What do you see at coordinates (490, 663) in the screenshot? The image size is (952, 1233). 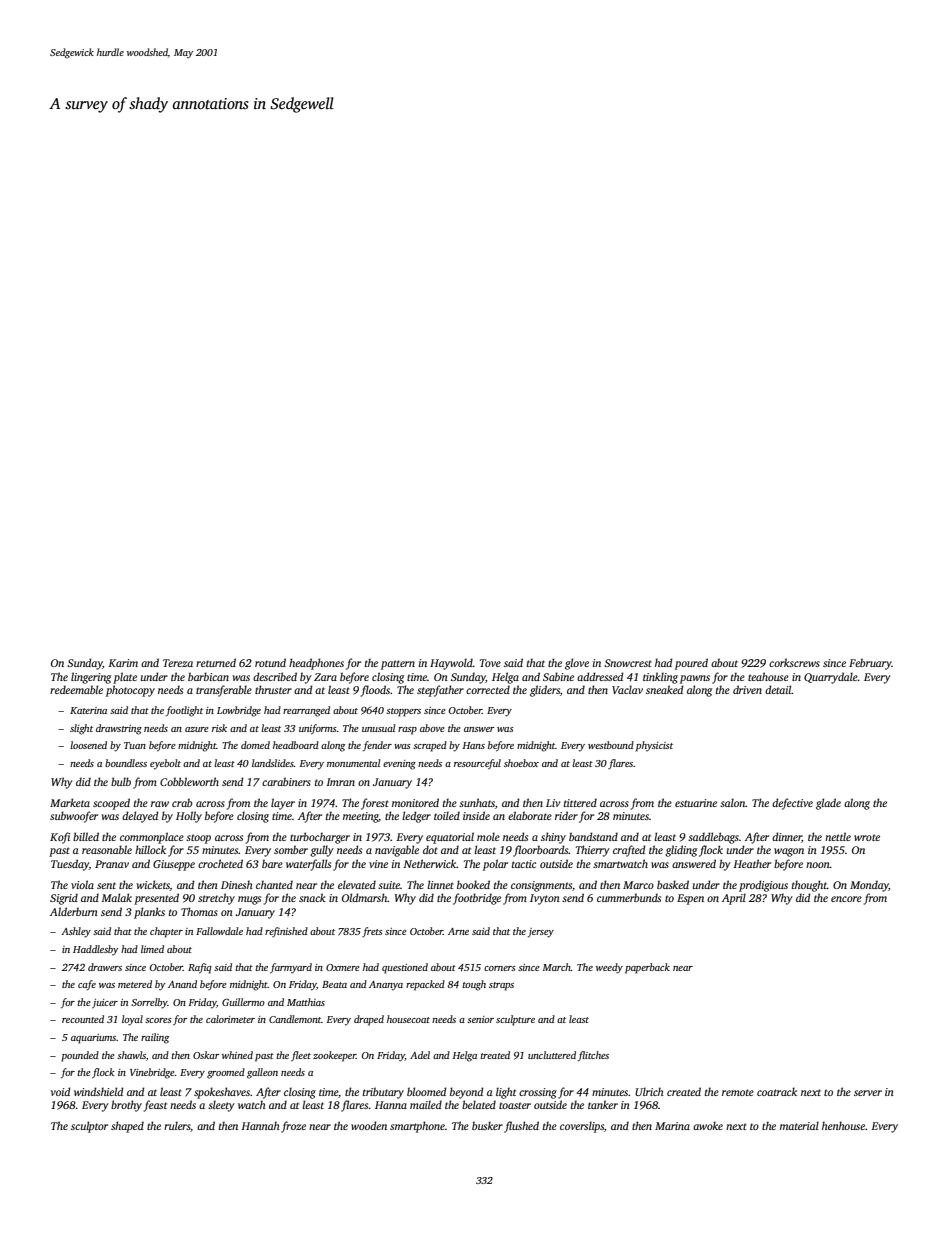 I see `Tove` at bounding box center [490, 663].
